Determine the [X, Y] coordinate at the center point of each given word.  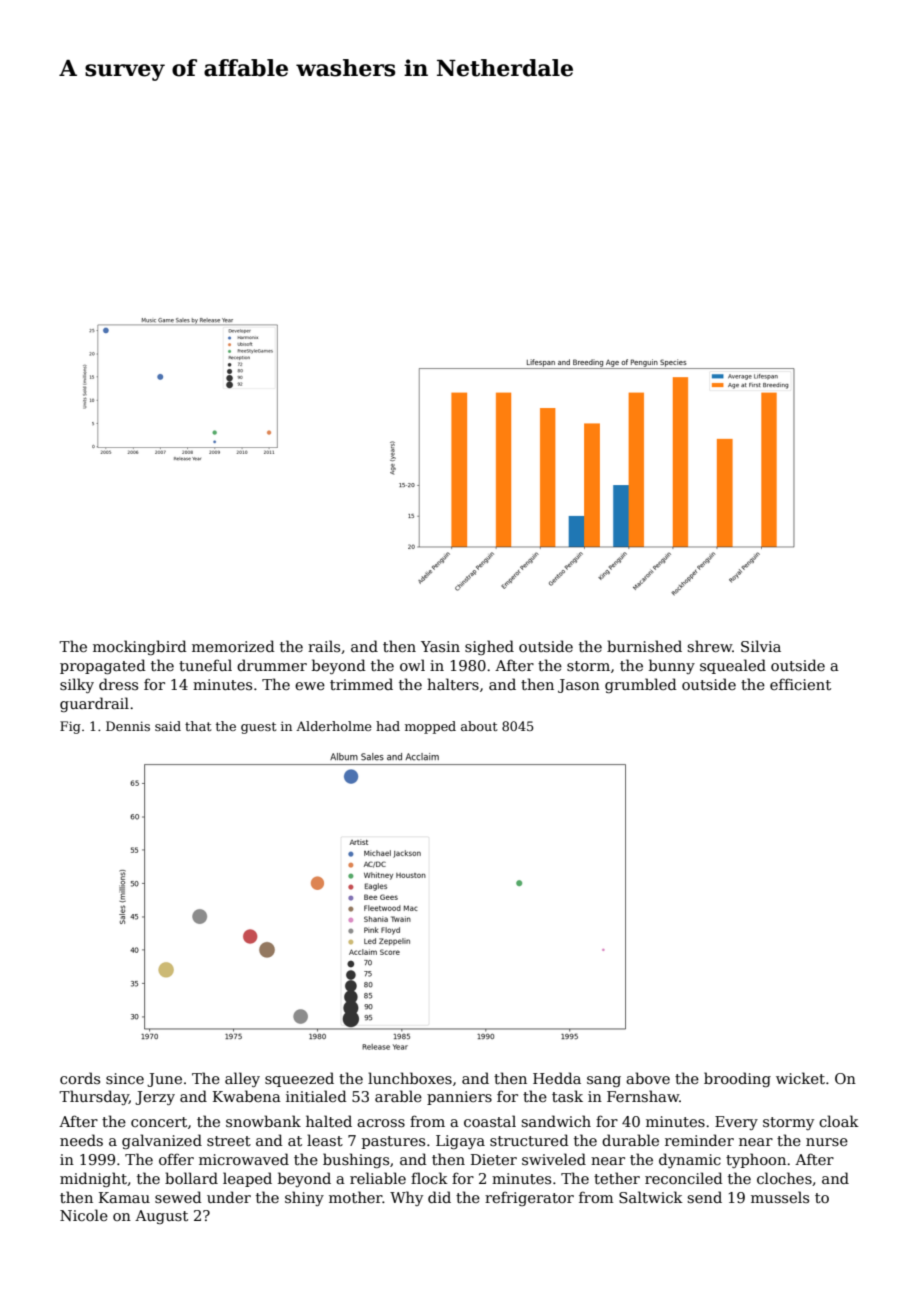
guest [258, 728]
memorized [233, 646]
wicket [800, 1078]
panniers [459, 1098]
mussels [780, 1197]
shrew [709, 646]
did [439, 1197]
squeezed [299, 1079]
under [229, 1197]
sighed [489, 647]
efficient [800, 684]
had [388, 726]
